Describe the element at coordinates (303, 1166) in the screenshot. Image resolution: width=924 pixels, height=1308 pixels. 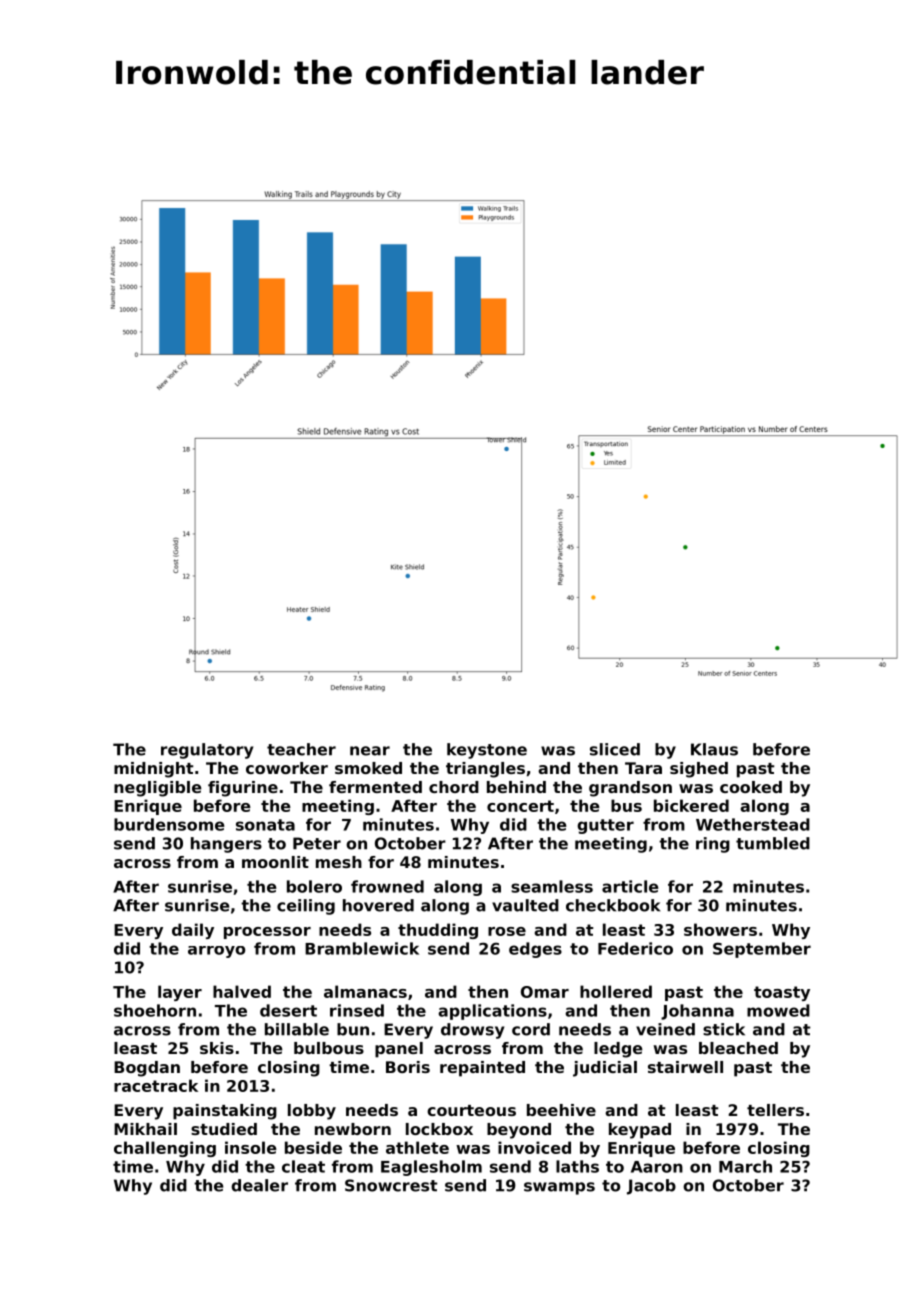
I see `cleat` at that location.
